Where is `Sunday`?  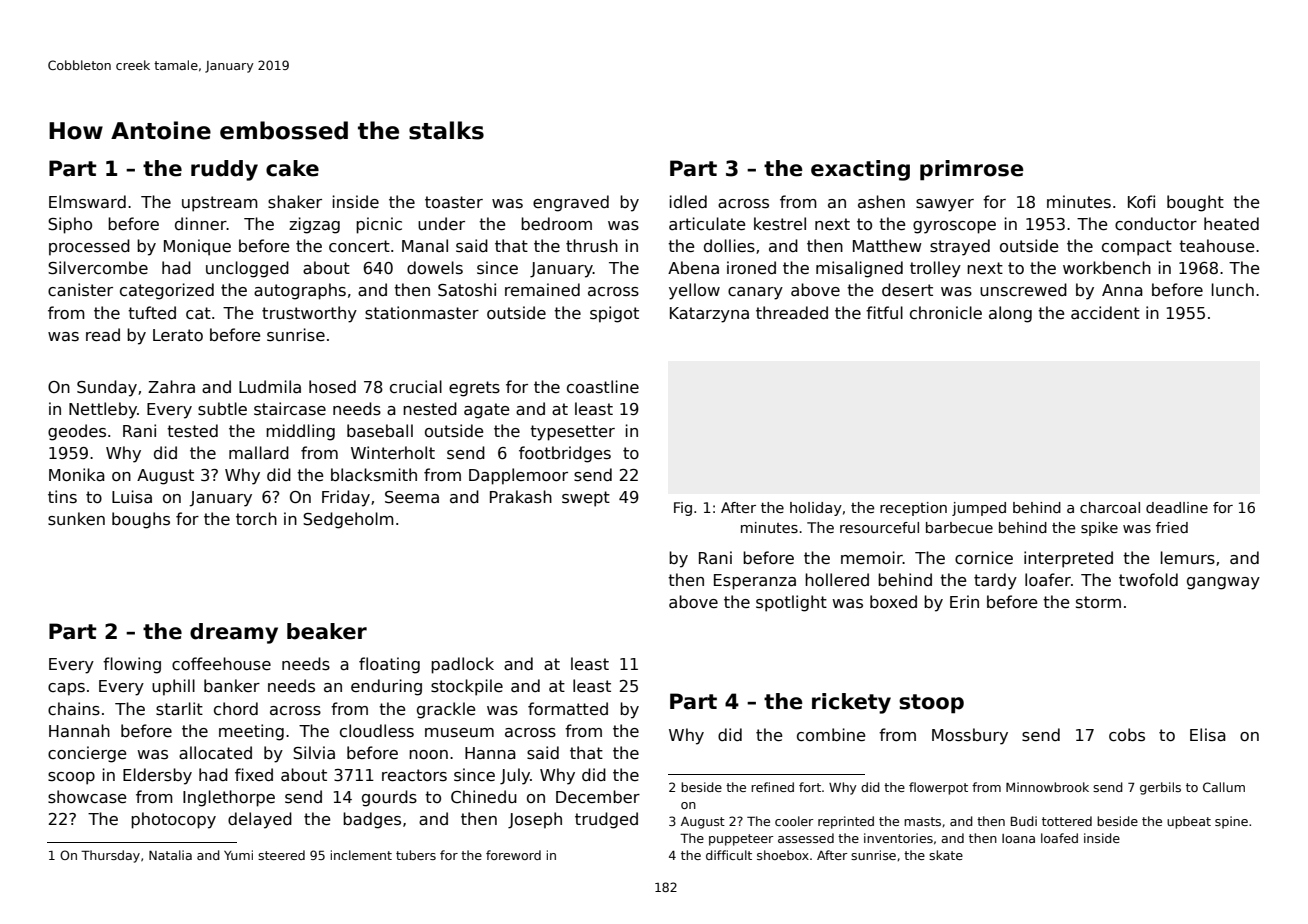
Sunday is located at coordinates (107, 388).
